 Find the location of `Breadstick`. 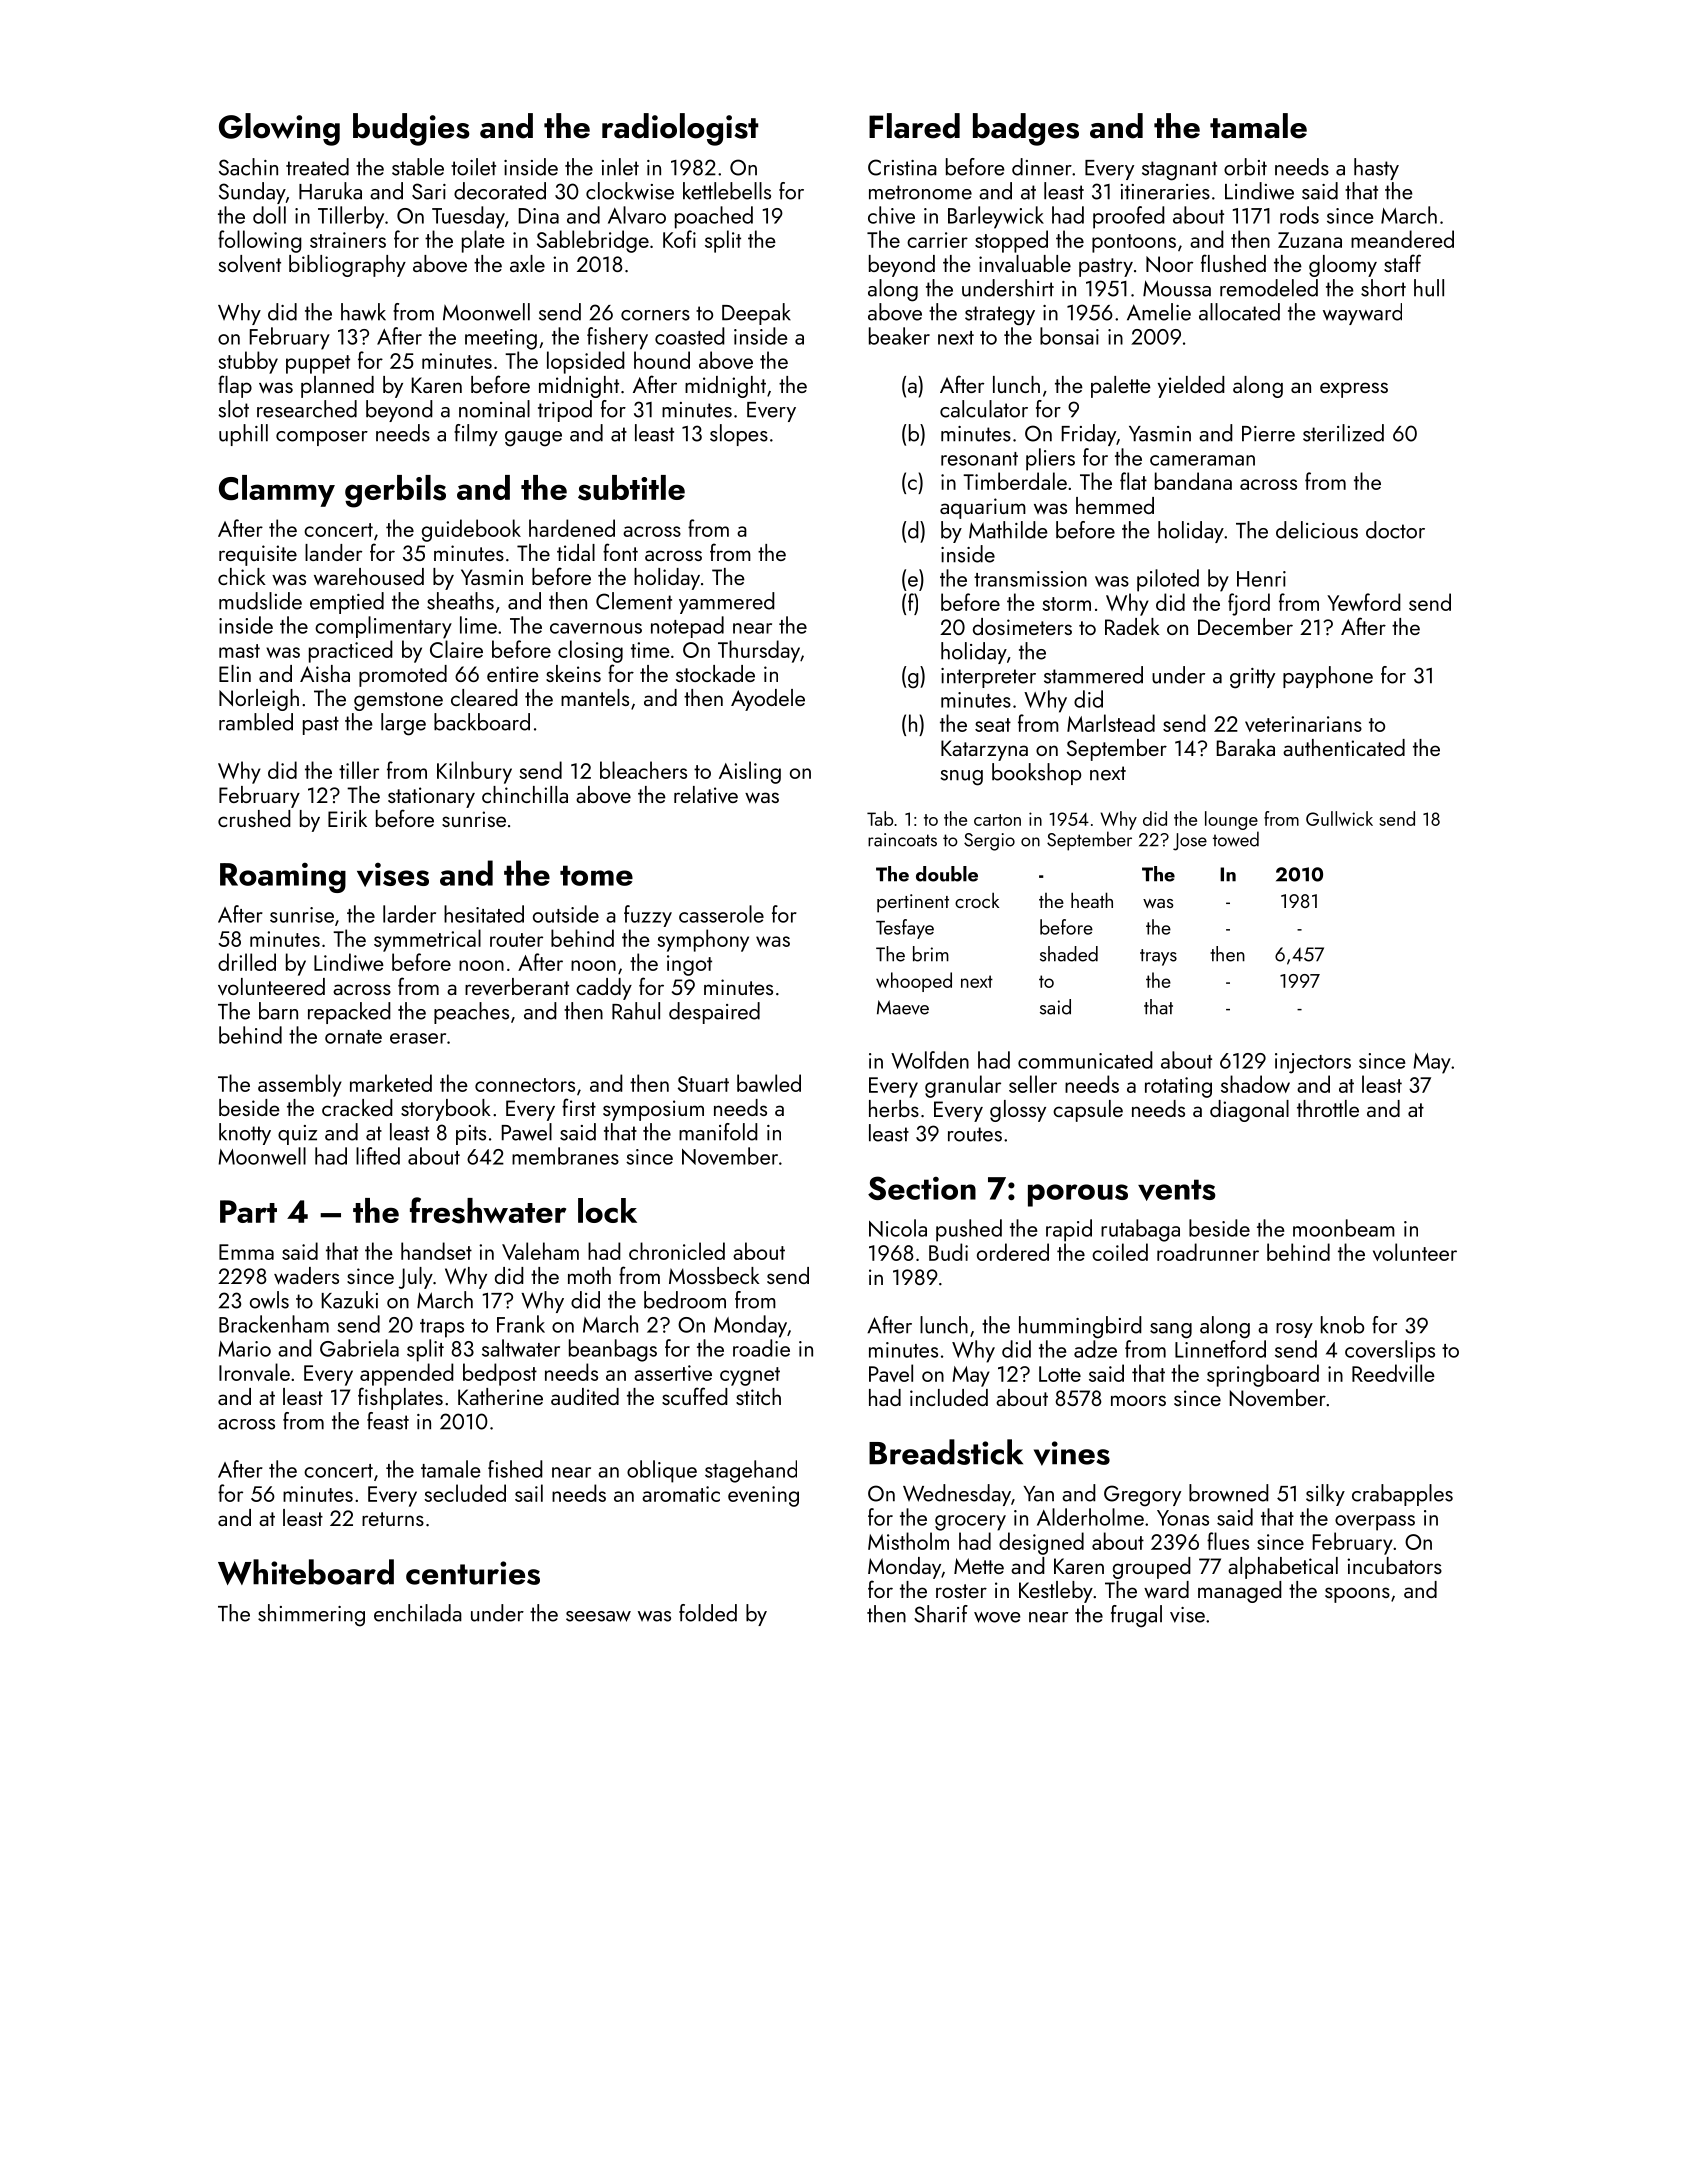

Breadstick is located at coordinates (946, 1452).
